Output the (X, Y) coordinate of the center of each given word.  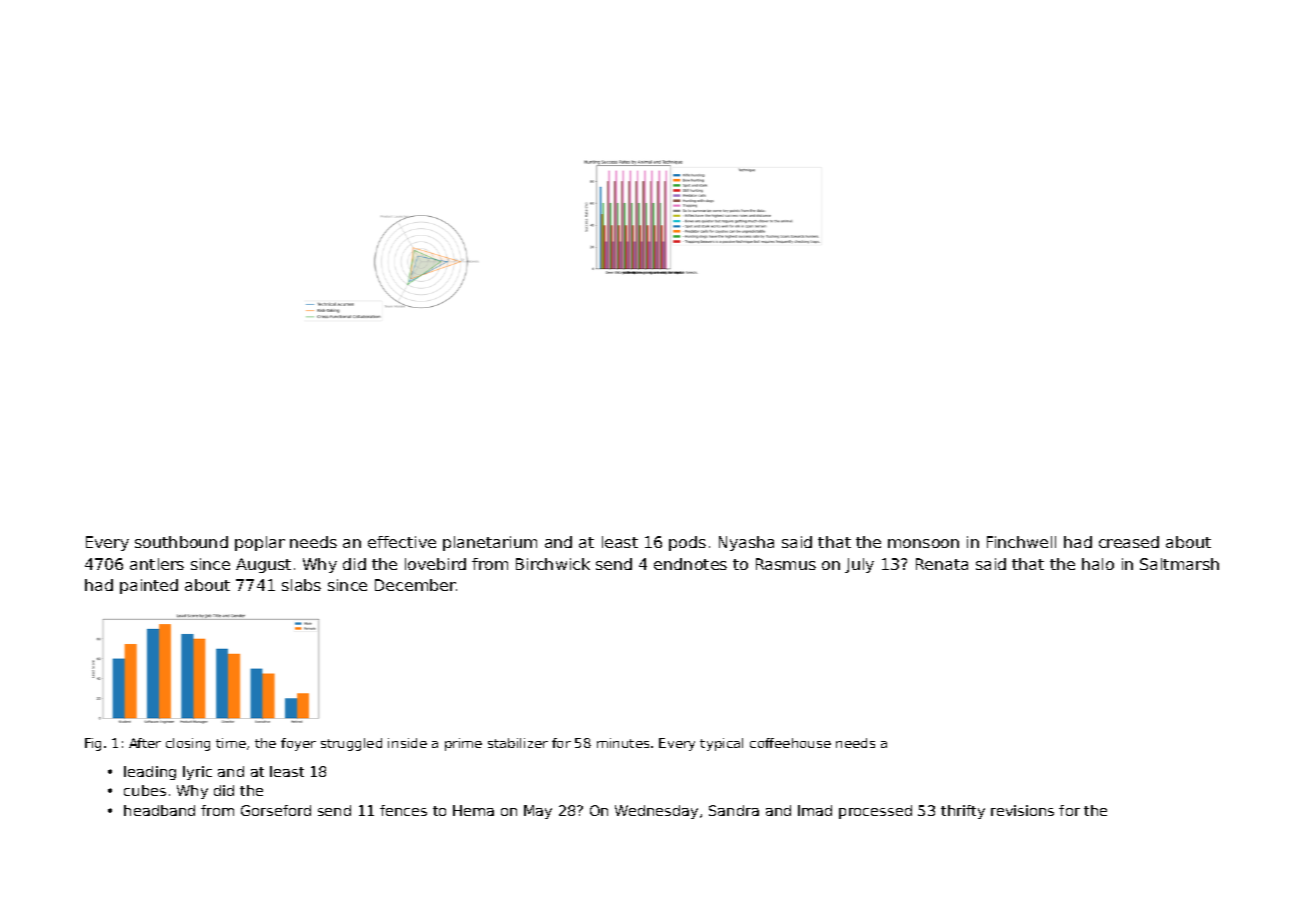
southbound (181, 542)
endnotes (690, 564)
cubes (145, 790)
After (145, 743)
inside (407, 743)
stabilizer (518, 743)
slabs (301, 585)
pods (687, 543)
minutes (623, 743)
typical (721, 744)
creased (1129, 542)
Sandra (734, 810)
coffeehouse (790, 743)
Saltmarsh (1179, 564)
